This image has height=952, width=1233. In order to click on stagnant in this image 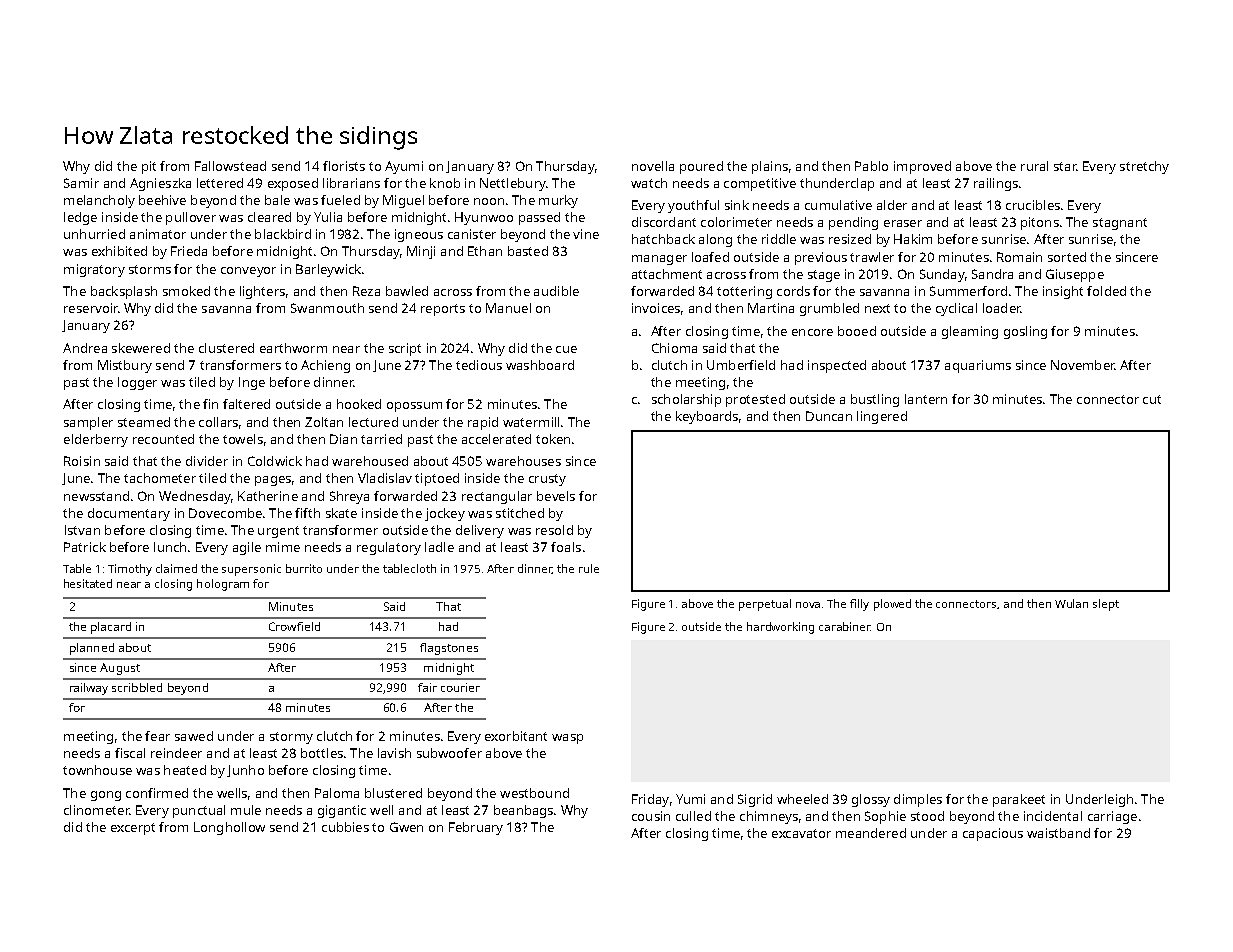, I will do `click(1120, 224)`.
